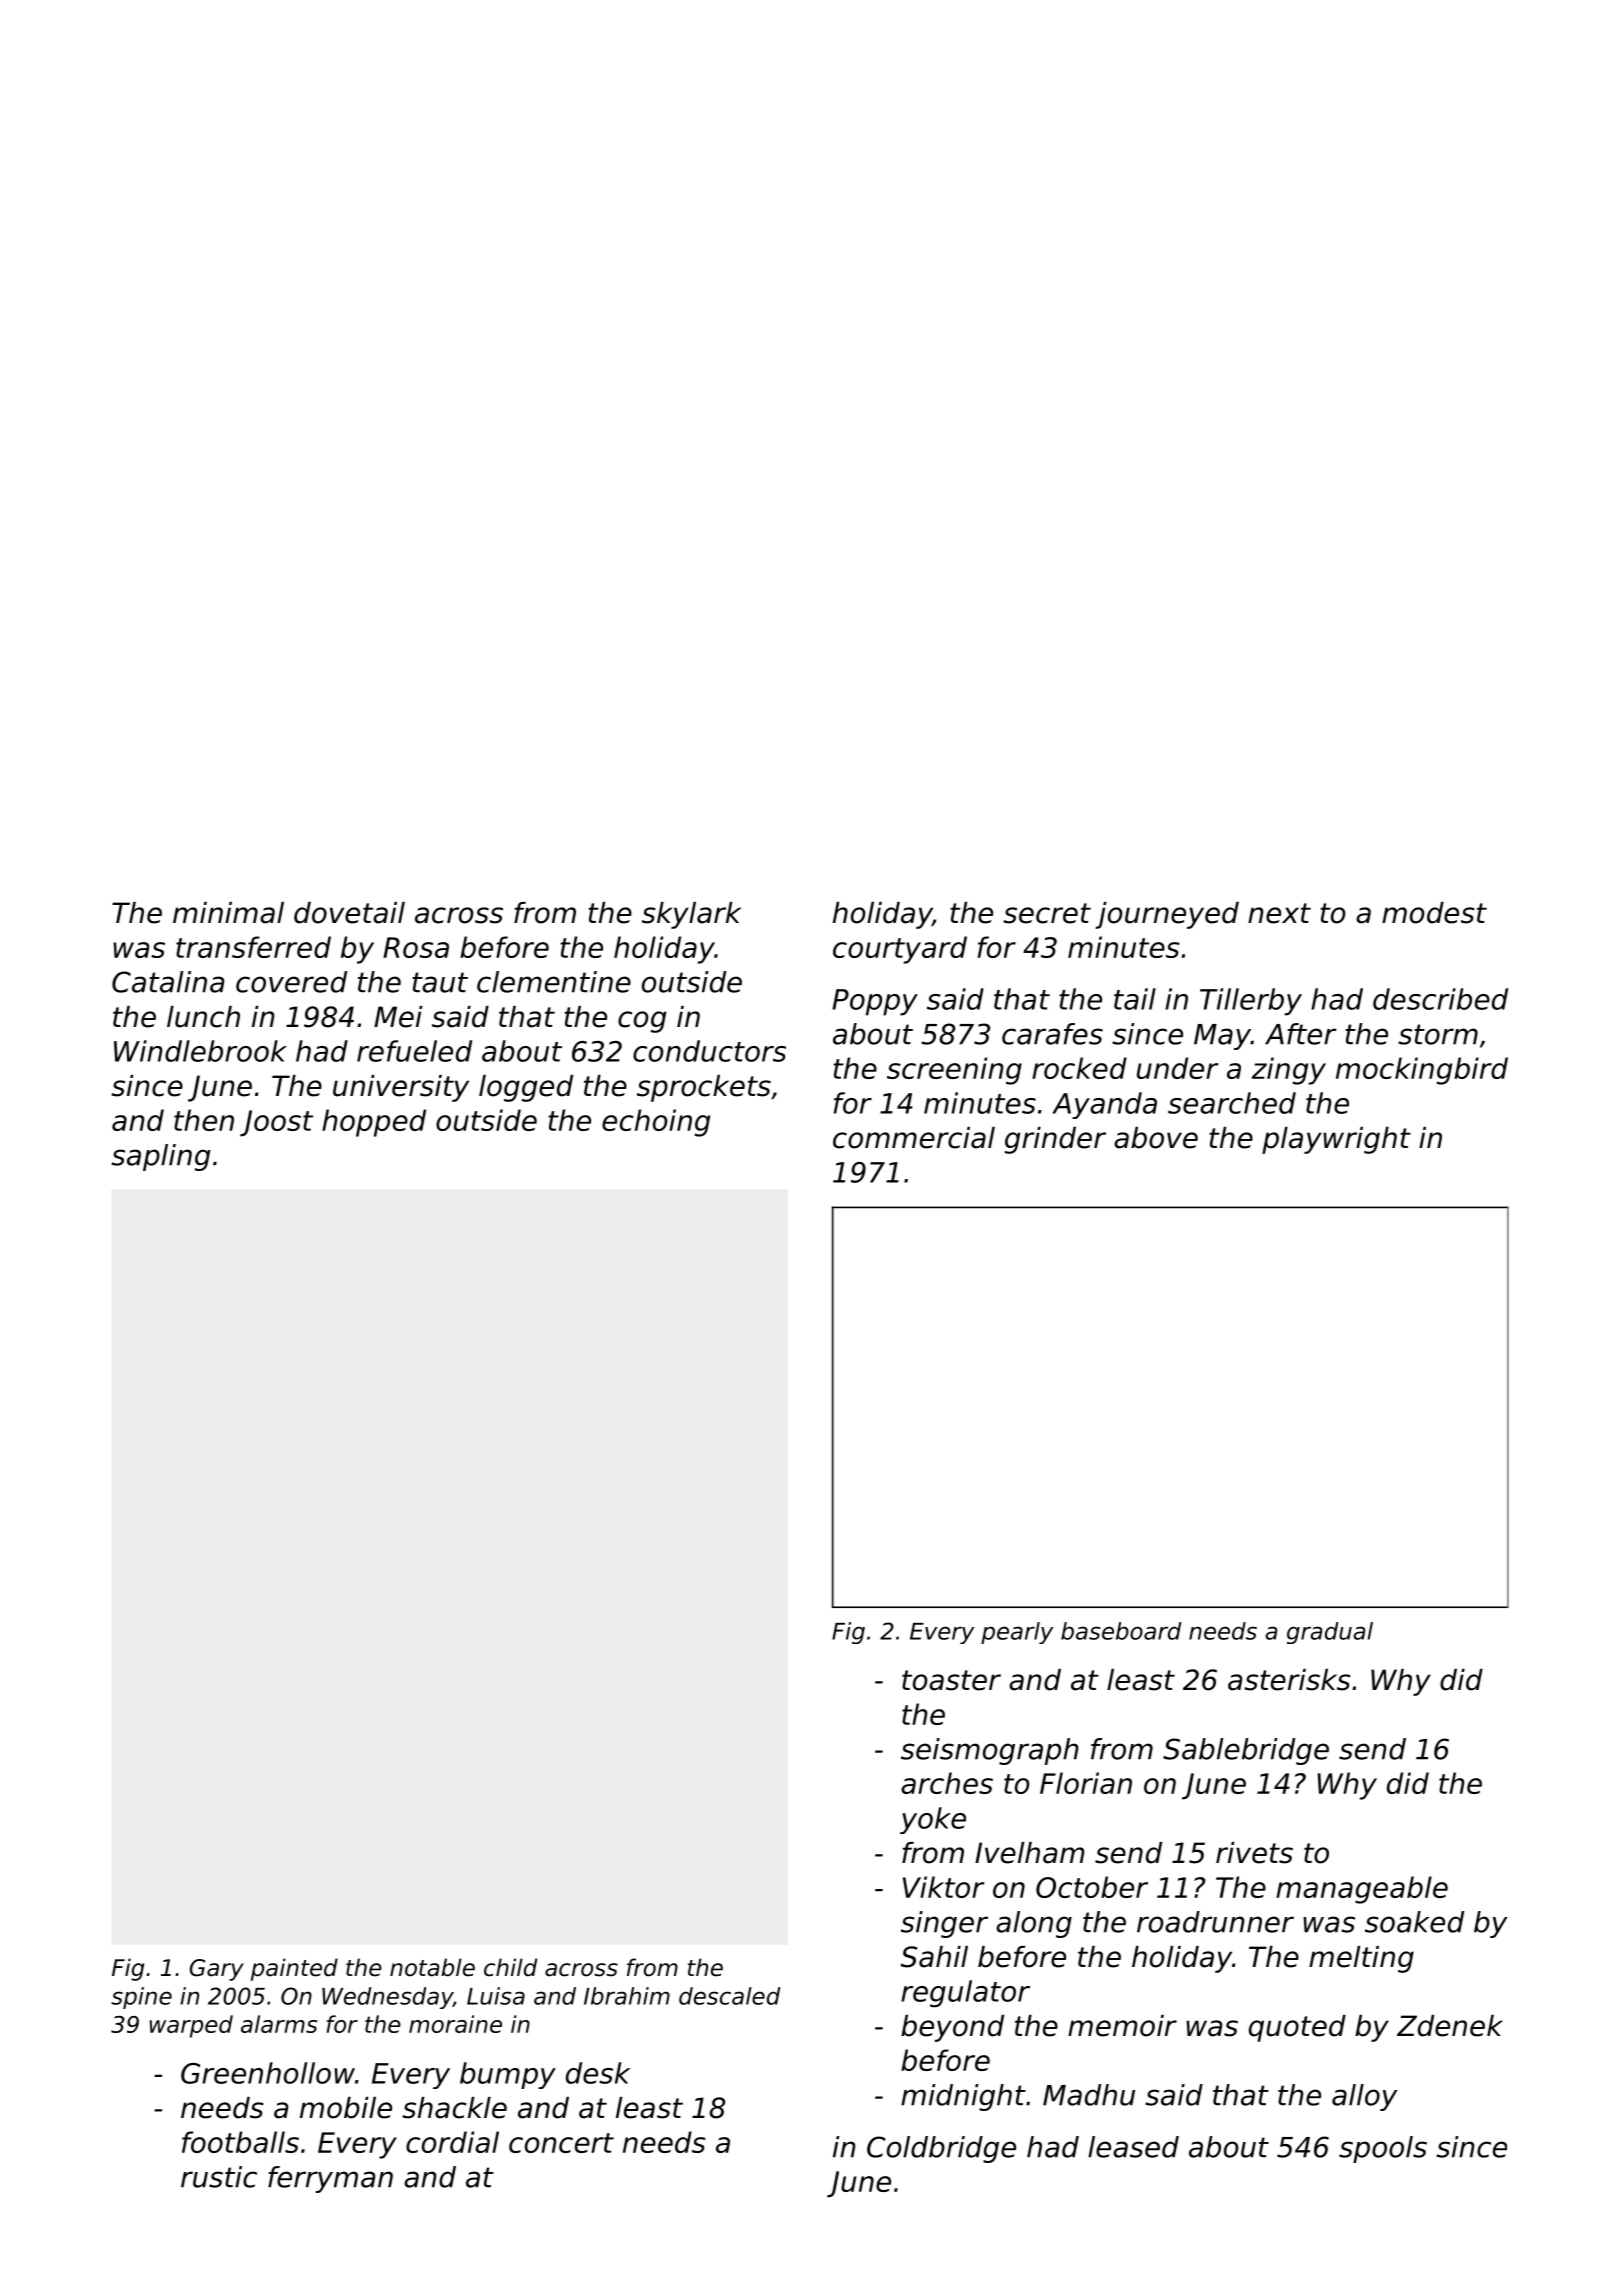 The width and height of the screenshot is (1620, 2292). I want to click on minimal, so click(228, 913).
